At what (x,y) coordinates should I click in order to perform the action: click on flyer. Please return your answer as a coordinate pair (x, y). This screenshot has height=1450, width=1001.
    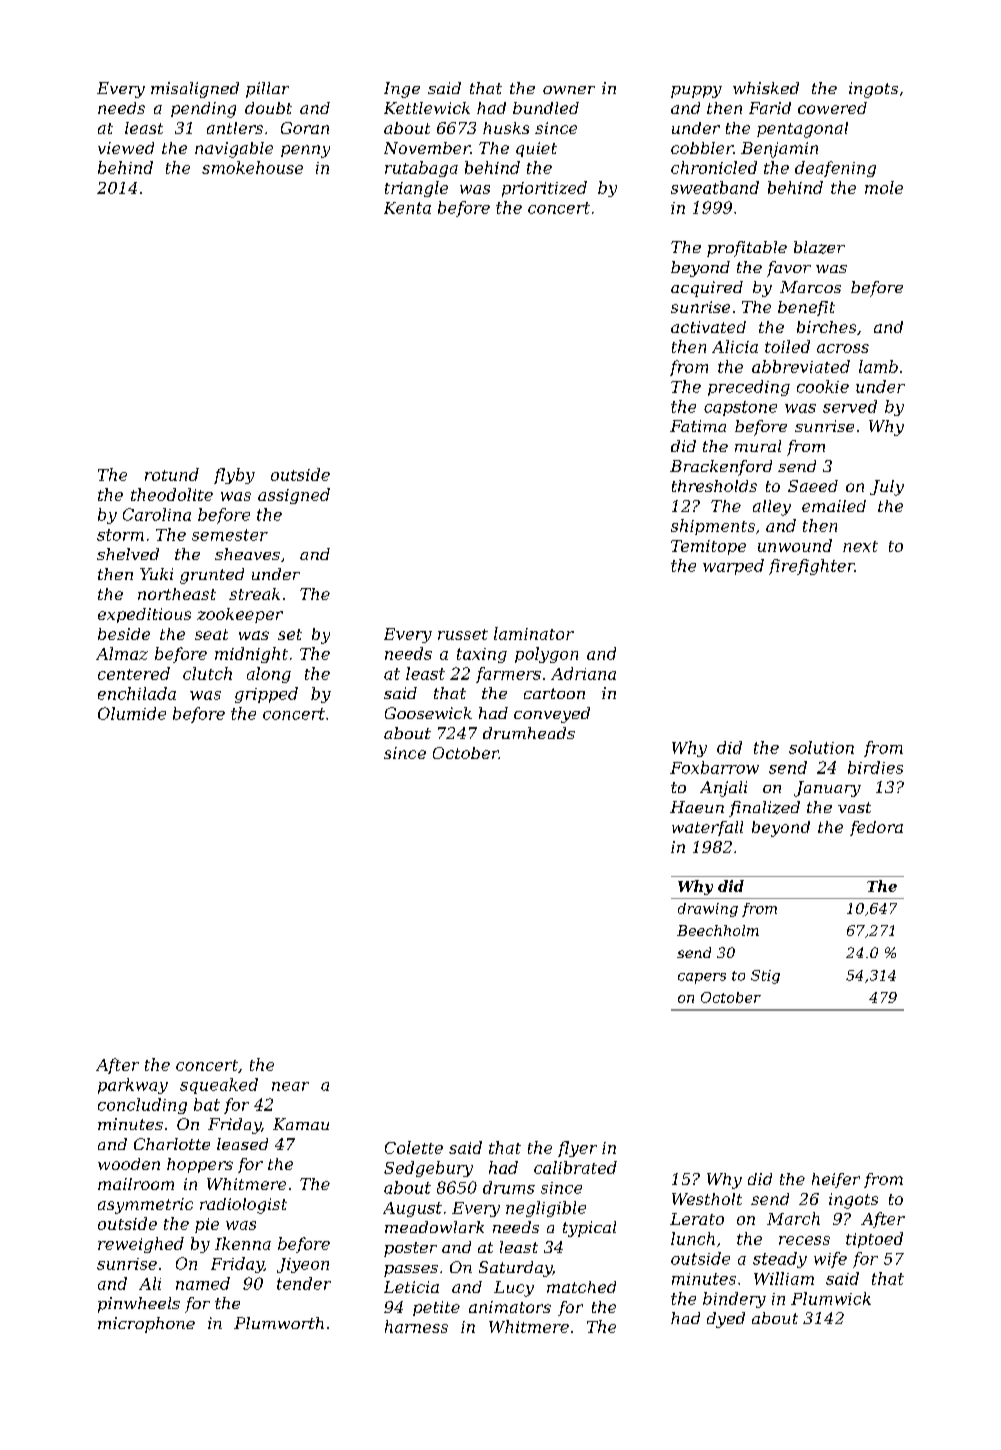
    Looking at the image, I should click on (577, 1149).
